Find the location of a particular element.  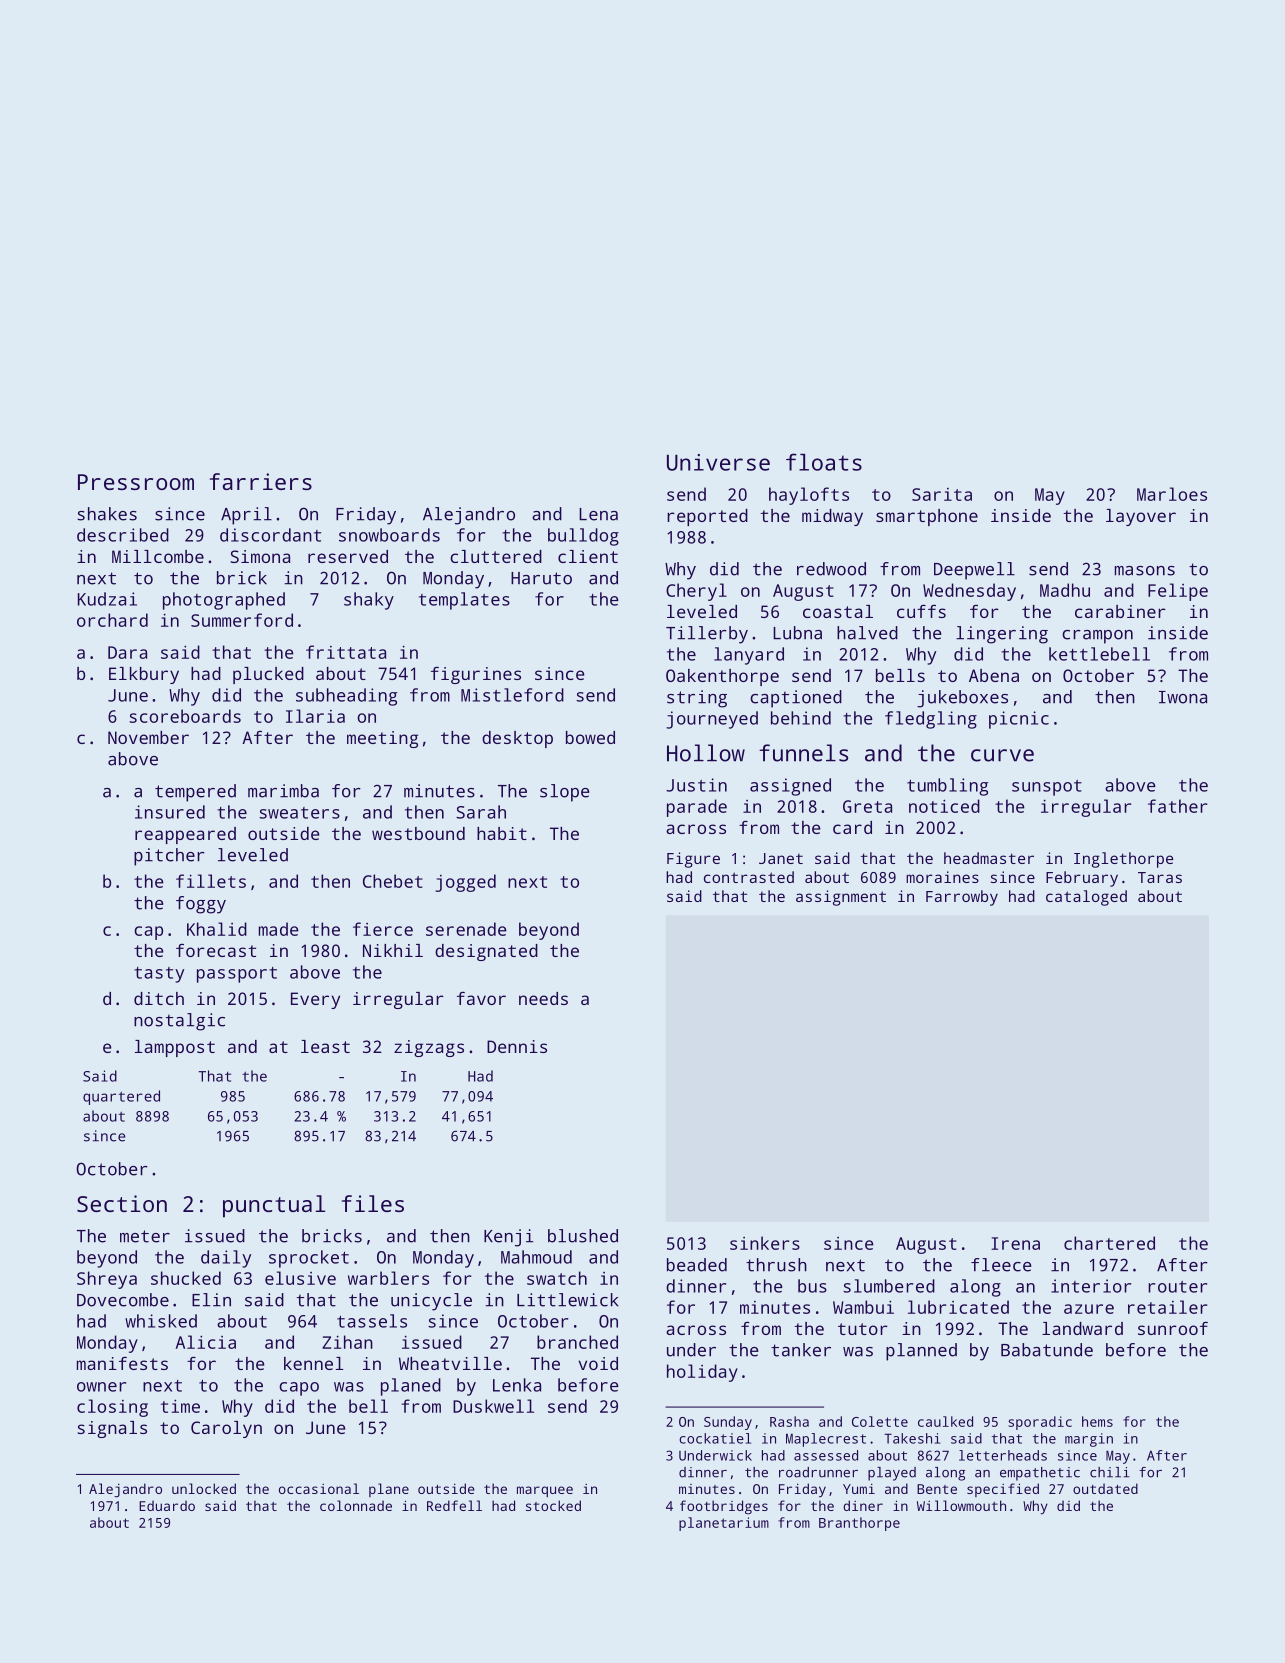

serenade is located at coordinates (466, 929).
